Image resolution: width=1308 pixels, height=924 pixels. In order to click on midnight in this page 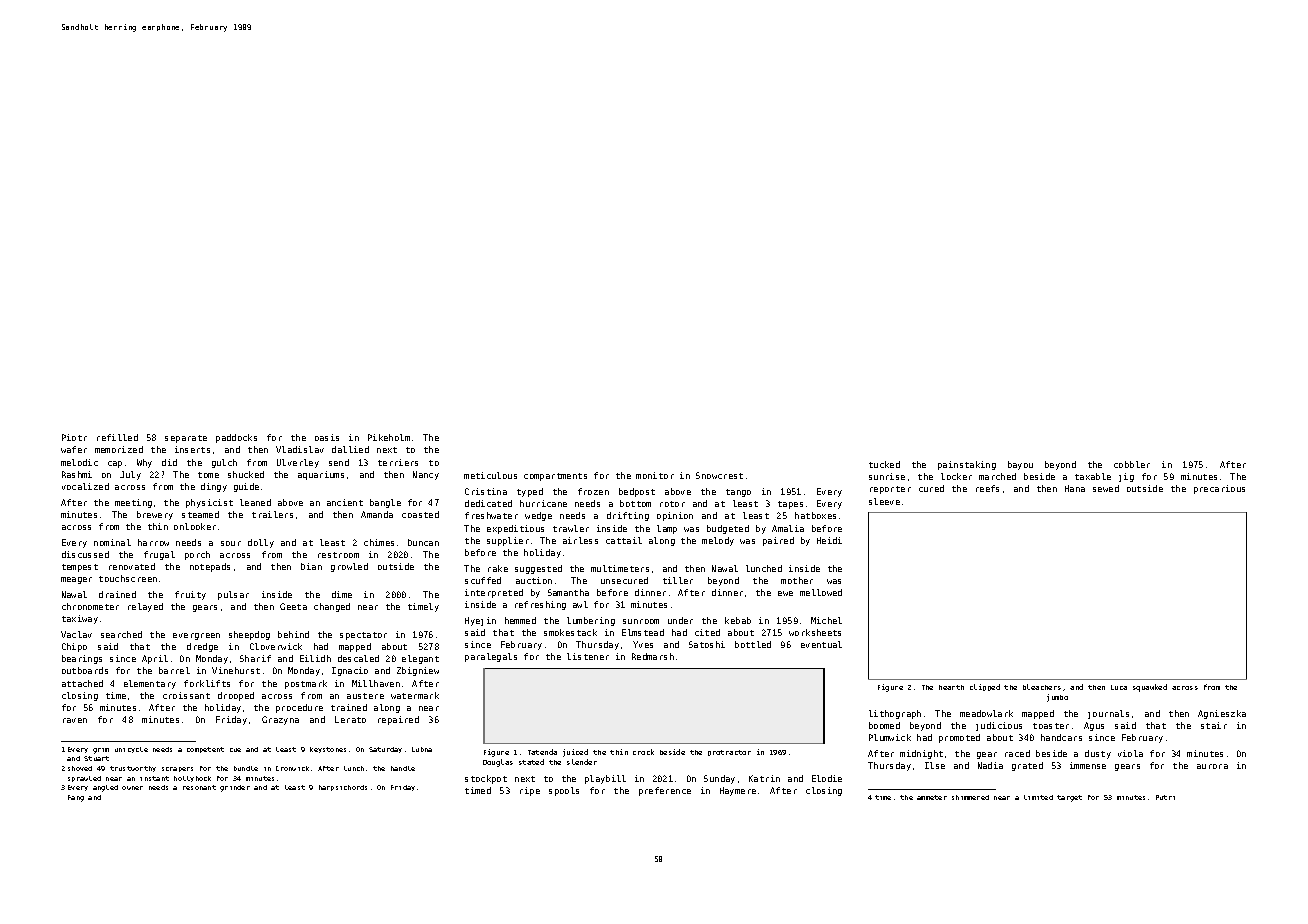, I will do `click(921, 754)`.
